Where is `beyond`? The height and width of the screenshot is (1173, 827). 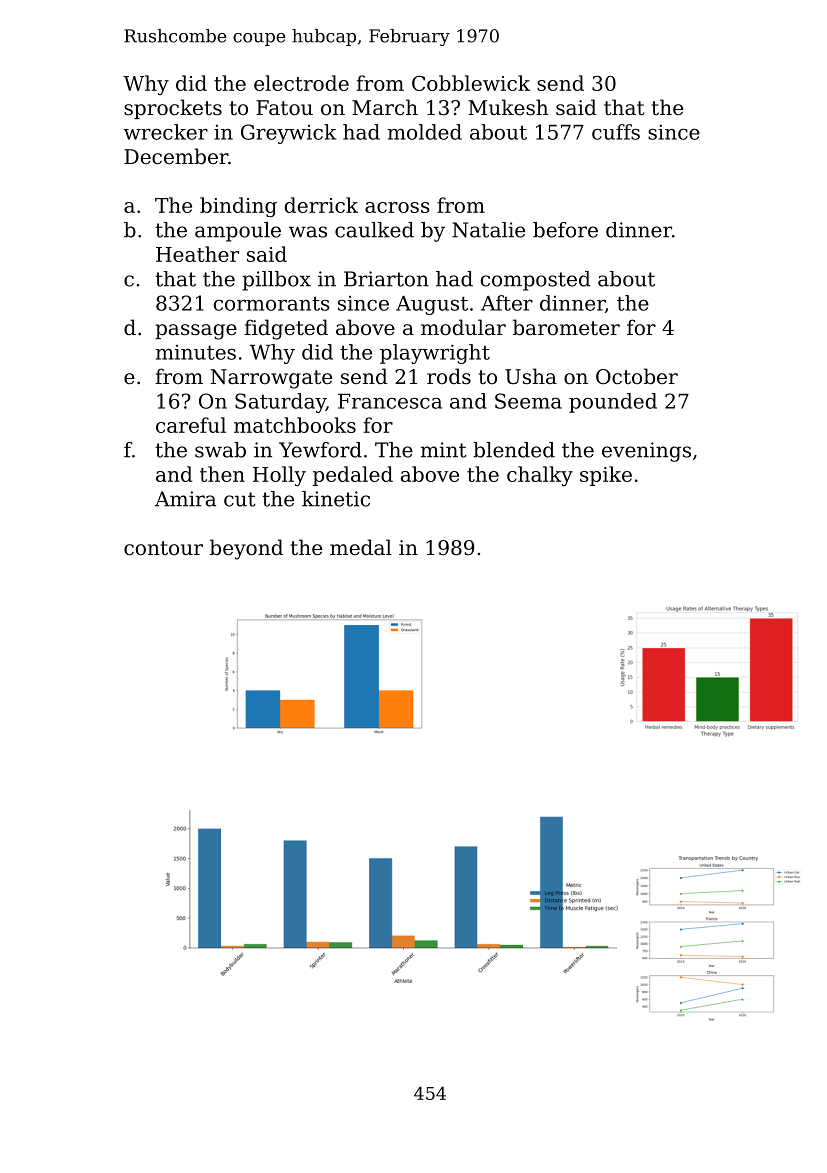 beyond is located at coordinates (246, 549).
